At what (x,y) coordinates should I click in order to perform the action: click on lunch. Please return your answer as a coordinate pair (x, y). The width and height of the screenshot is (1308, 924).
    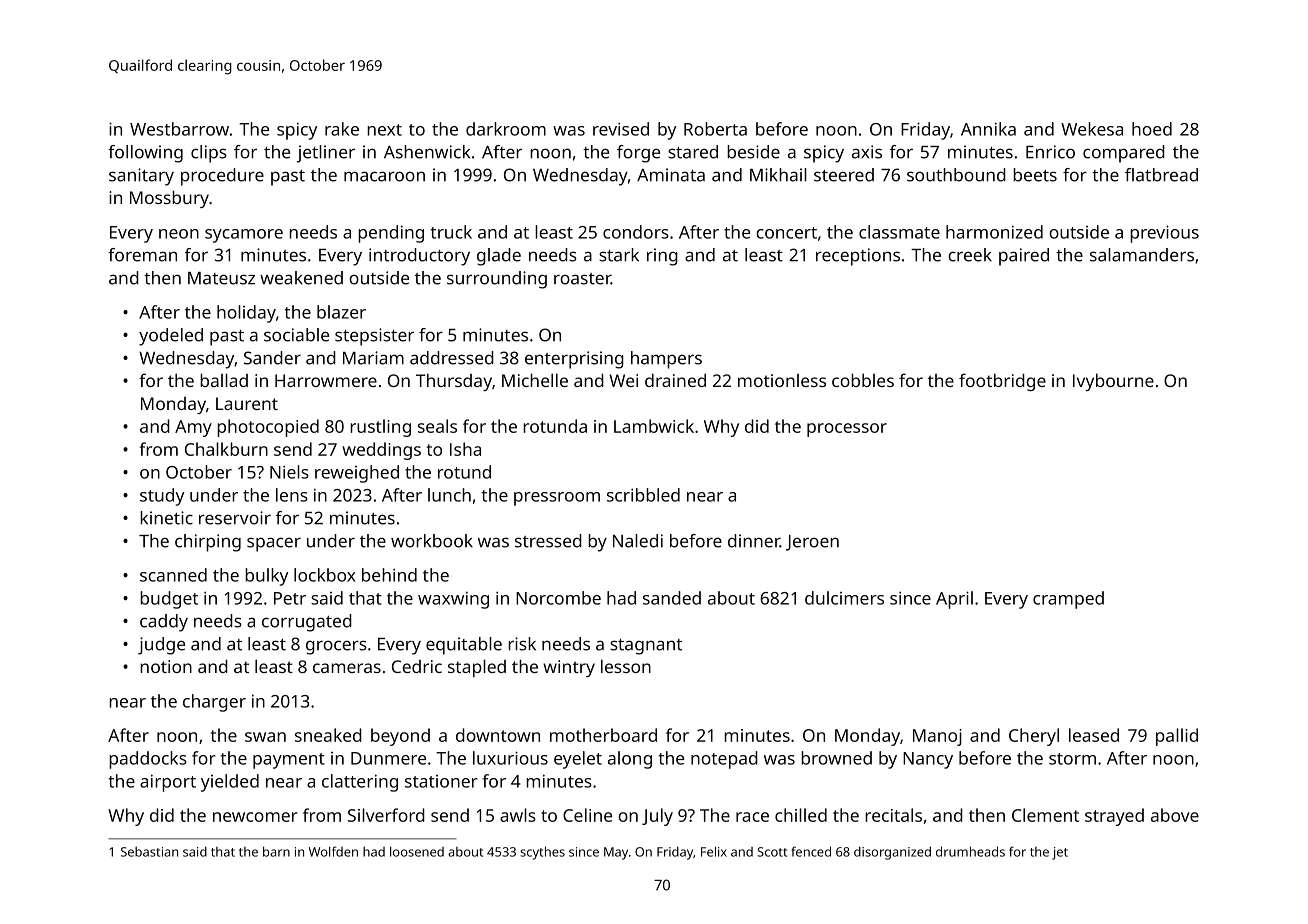
    Looking at the image, I should click on (449, 495).
